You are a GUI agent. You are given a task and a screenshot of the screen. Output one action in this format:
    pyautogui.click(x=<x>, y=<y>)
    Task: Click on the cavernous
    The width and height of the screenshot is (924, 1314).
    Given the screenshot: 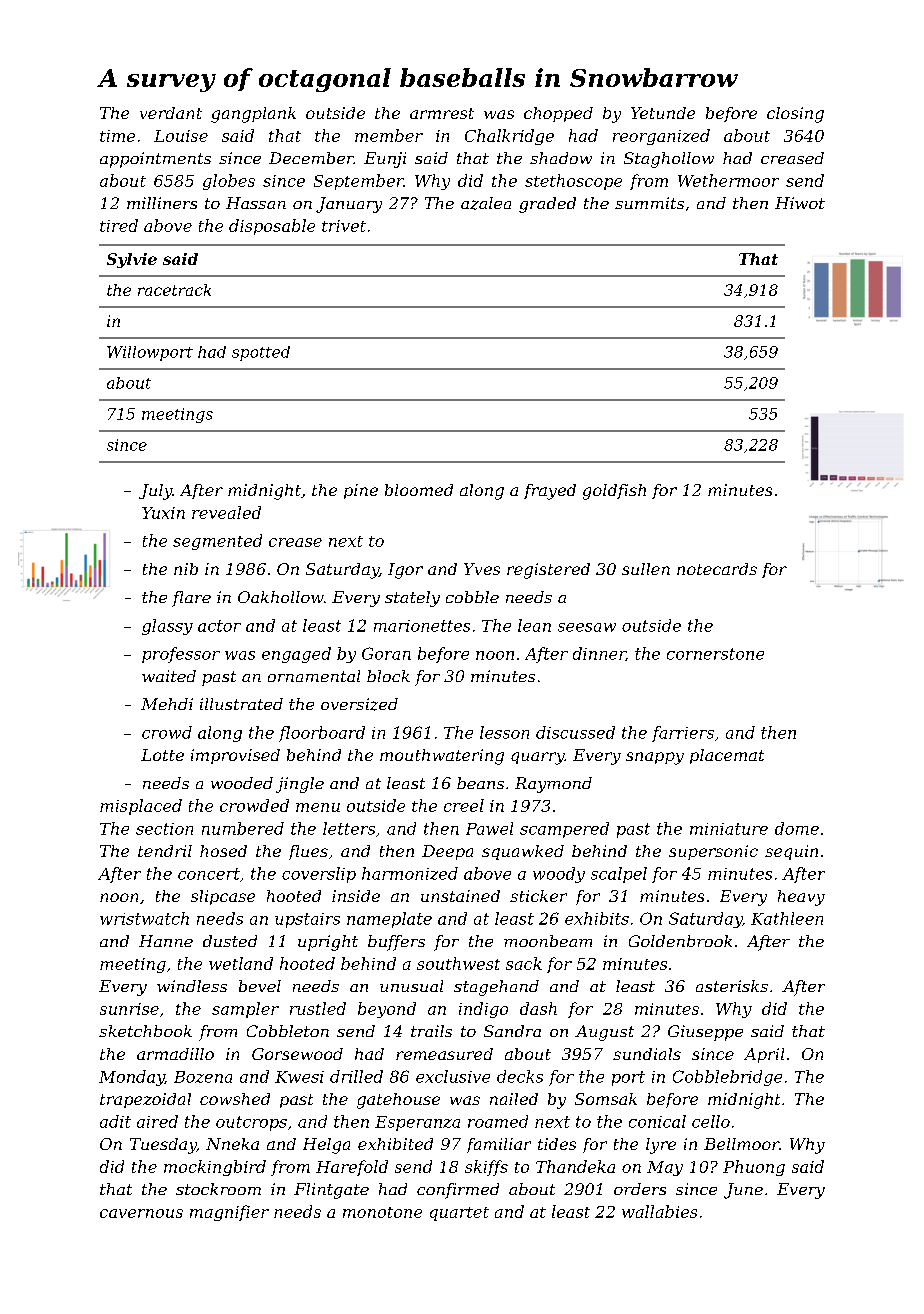 What is the action you would take?
    pyautogui.click(x=141, y=1213)
